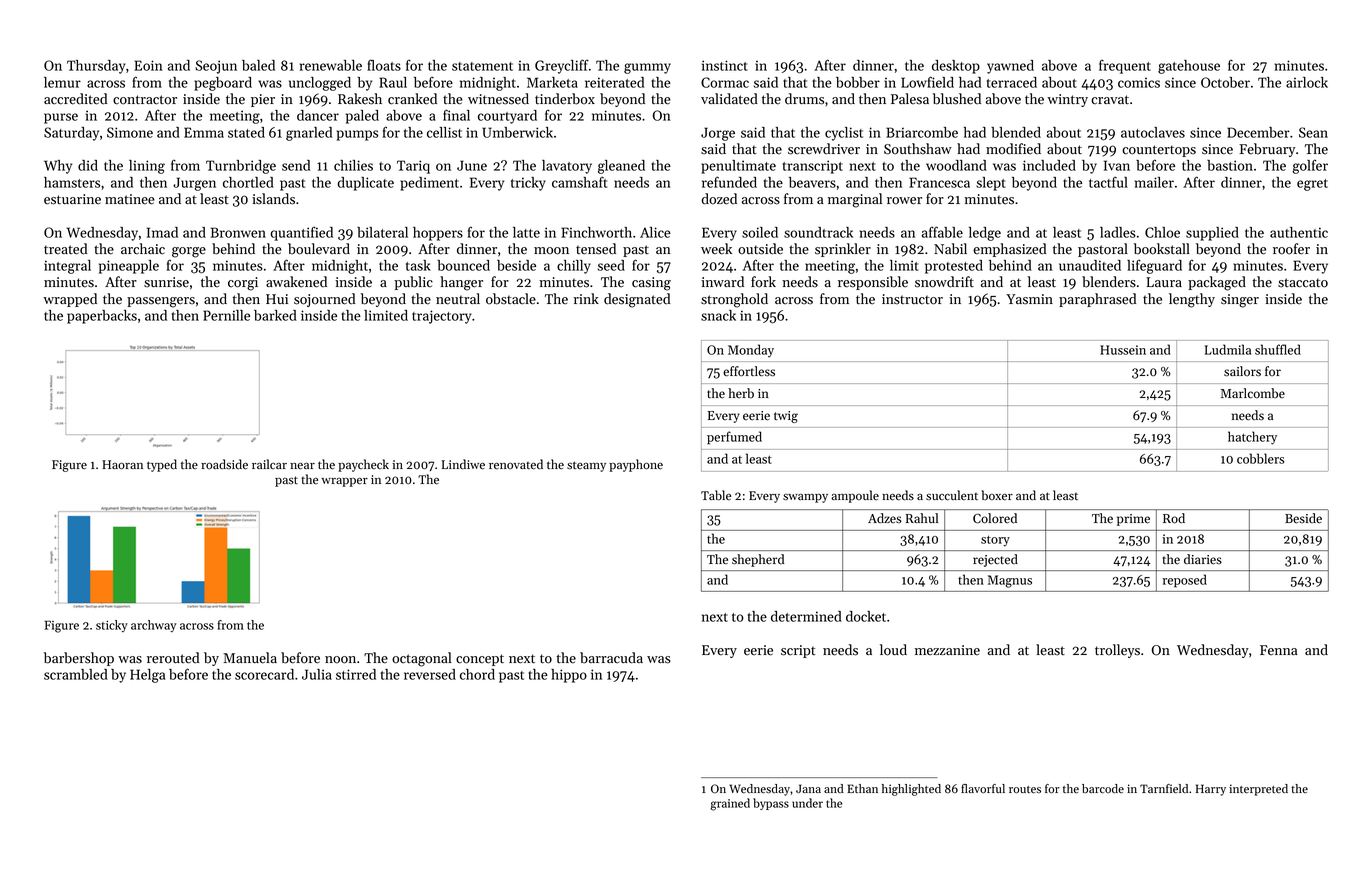 The image size is (1372, 887). What do you see at coordinates (441, 317) in the document?
I see `trajectory` at bounding box center [441, 317].
